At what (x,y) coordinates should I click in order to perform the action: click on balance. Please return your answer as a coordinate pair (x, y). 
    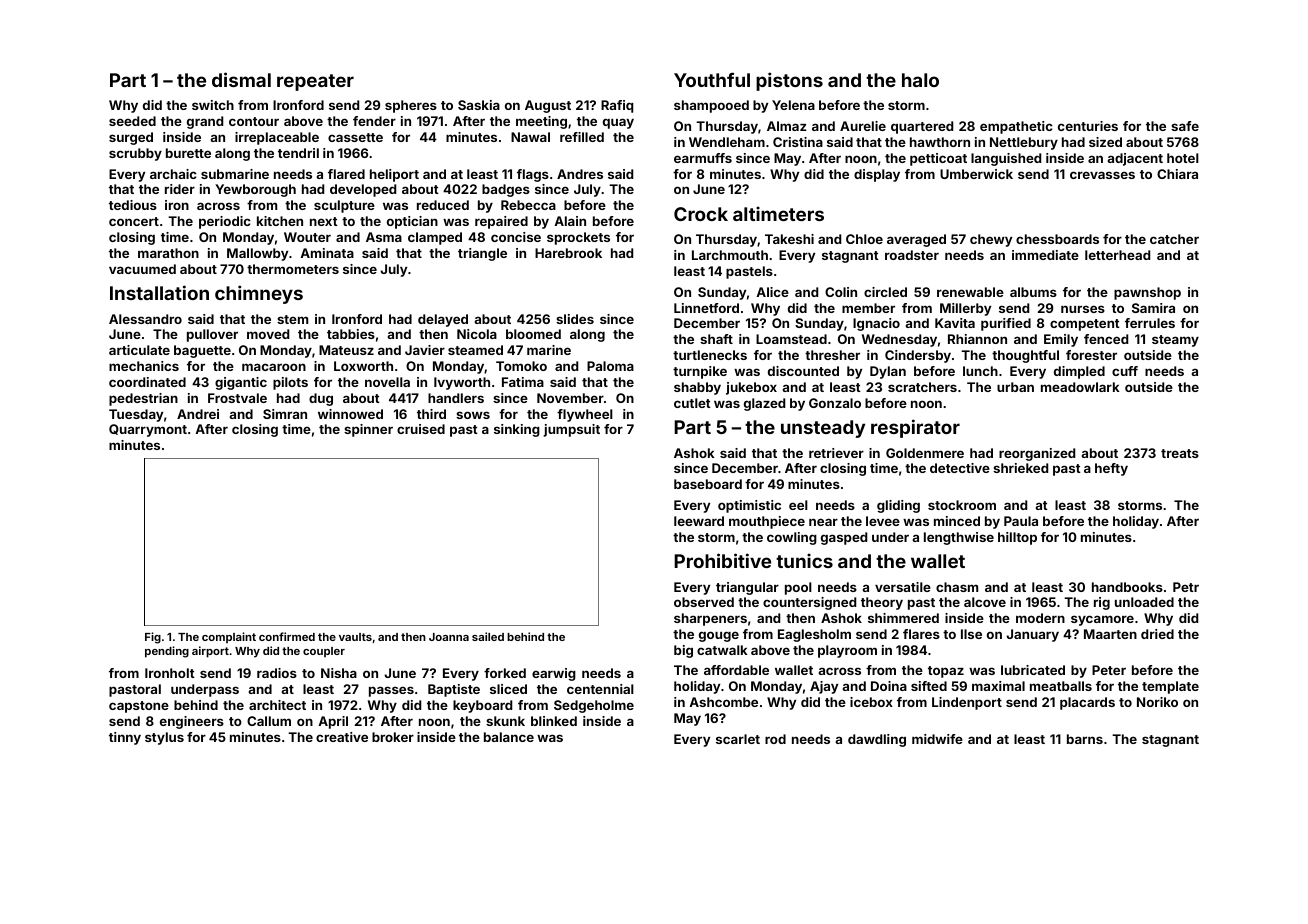
    Looking at the image, I should click on (509, 737).
